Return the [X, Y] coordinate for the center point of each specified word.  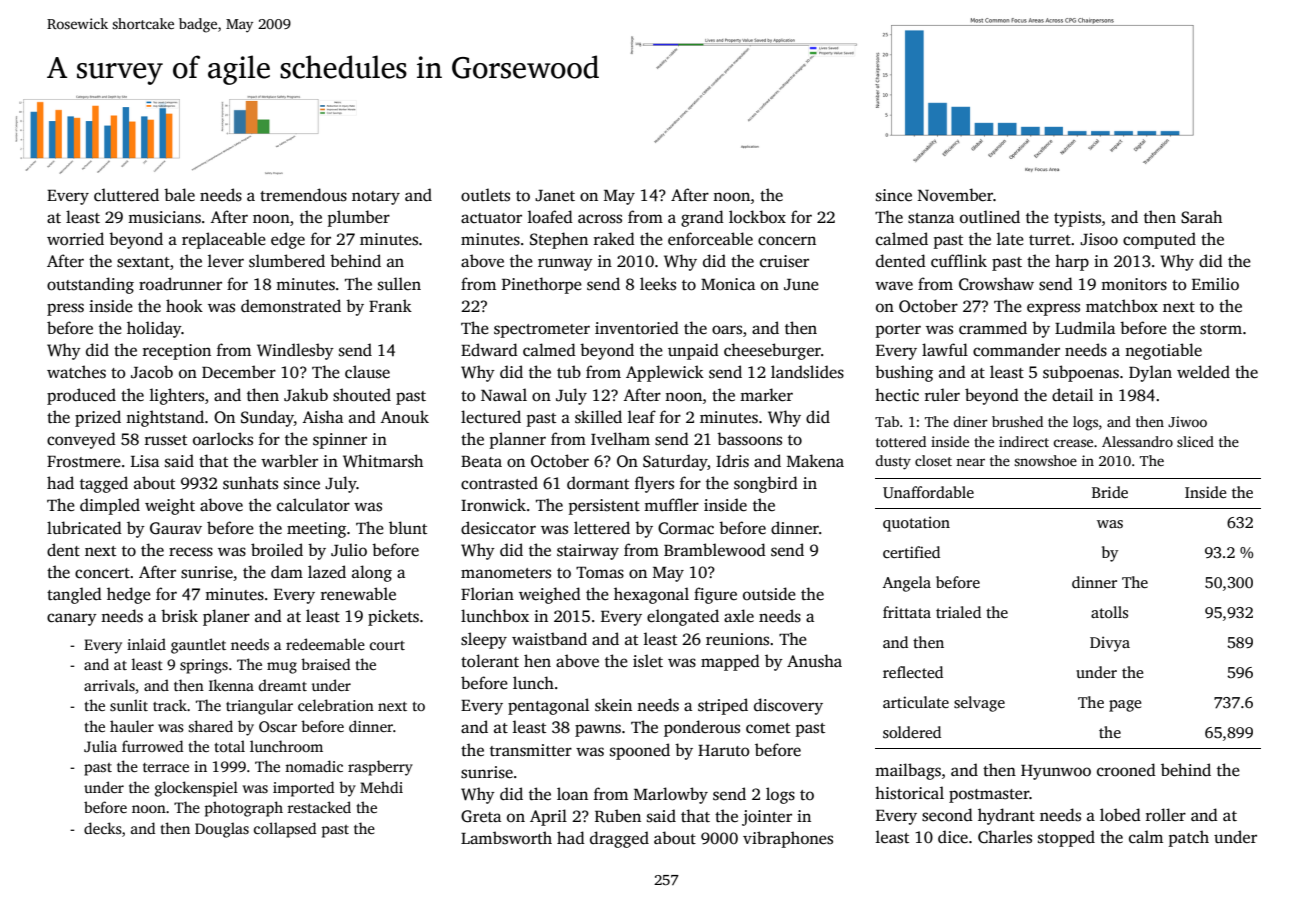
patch [1189, 838]
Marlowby [671, 795]
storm [1221, 329]
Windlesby [295, 351]
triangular [259, 707]
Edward [489, 349]
